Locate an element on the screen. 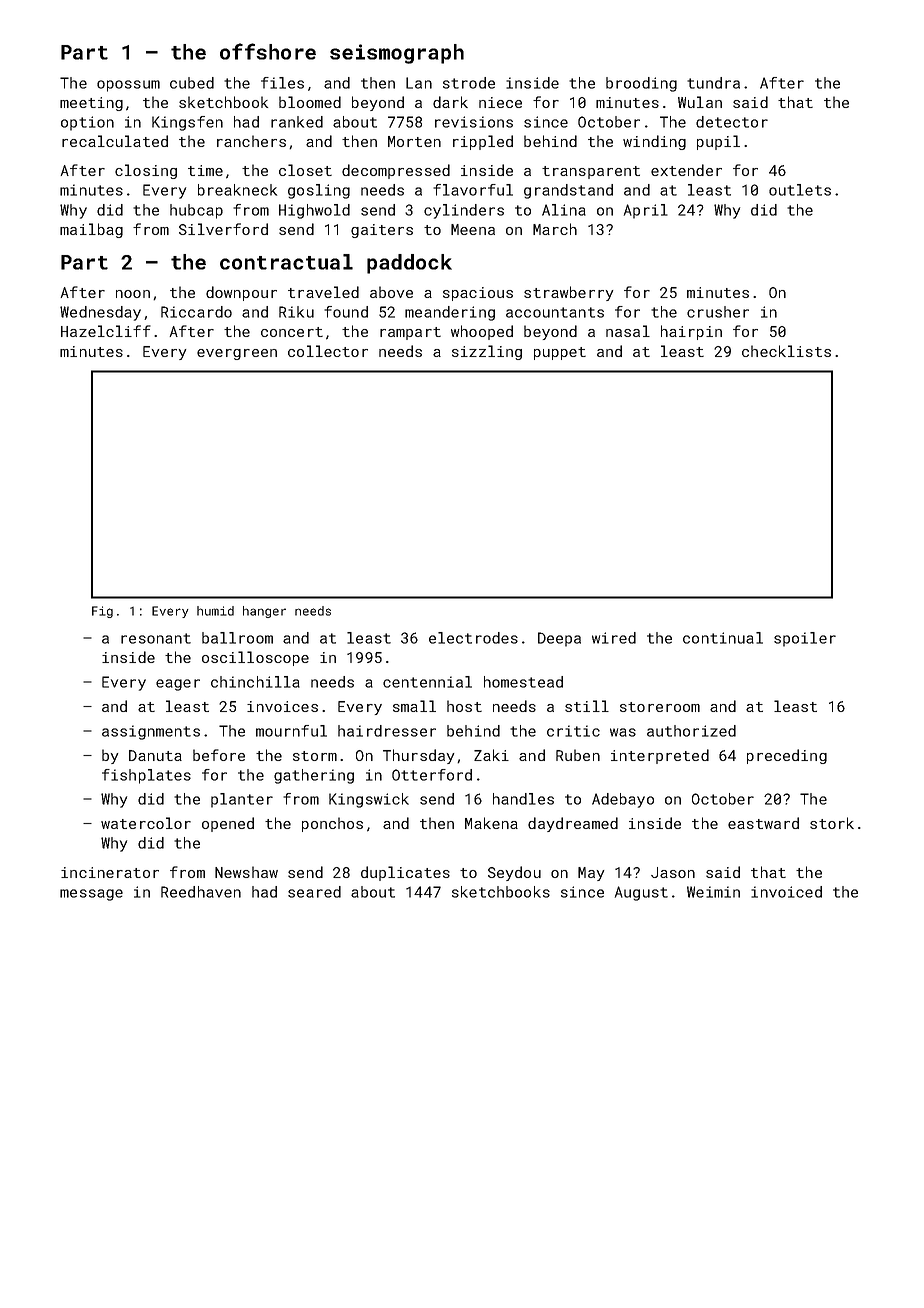  extender is located at coordinates (686, 170).
